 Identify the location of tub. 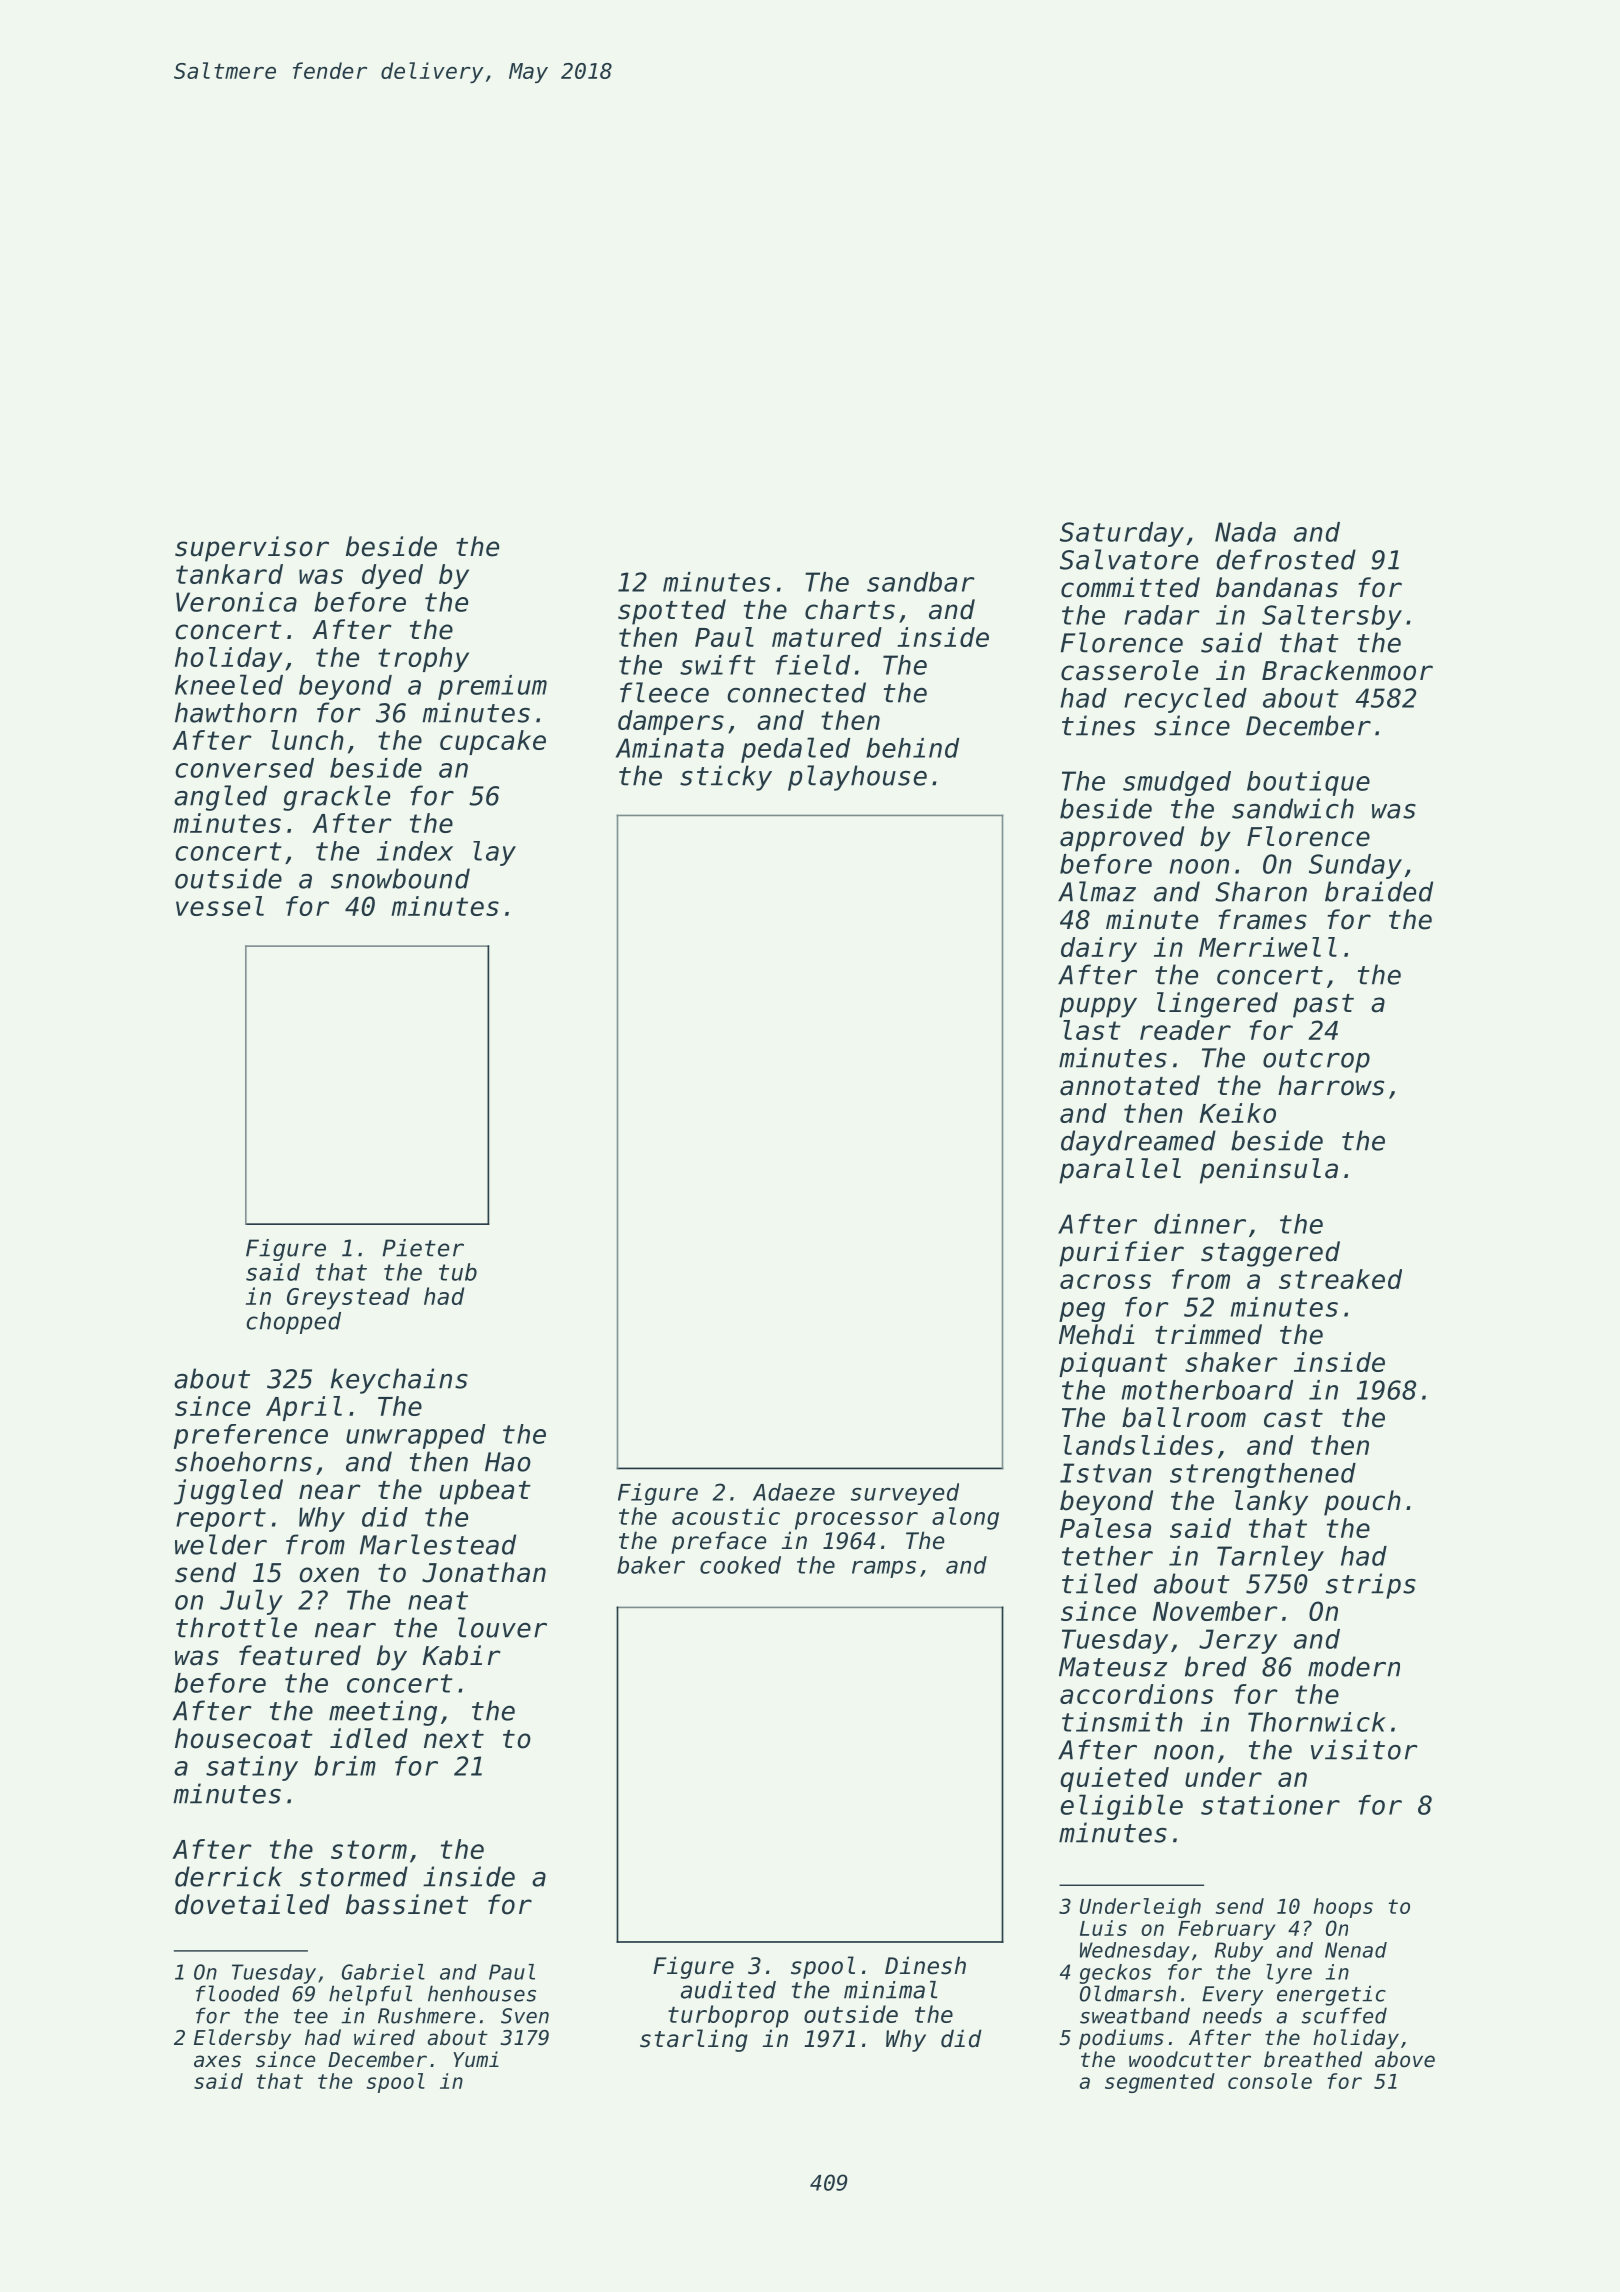
(458, 1272).
